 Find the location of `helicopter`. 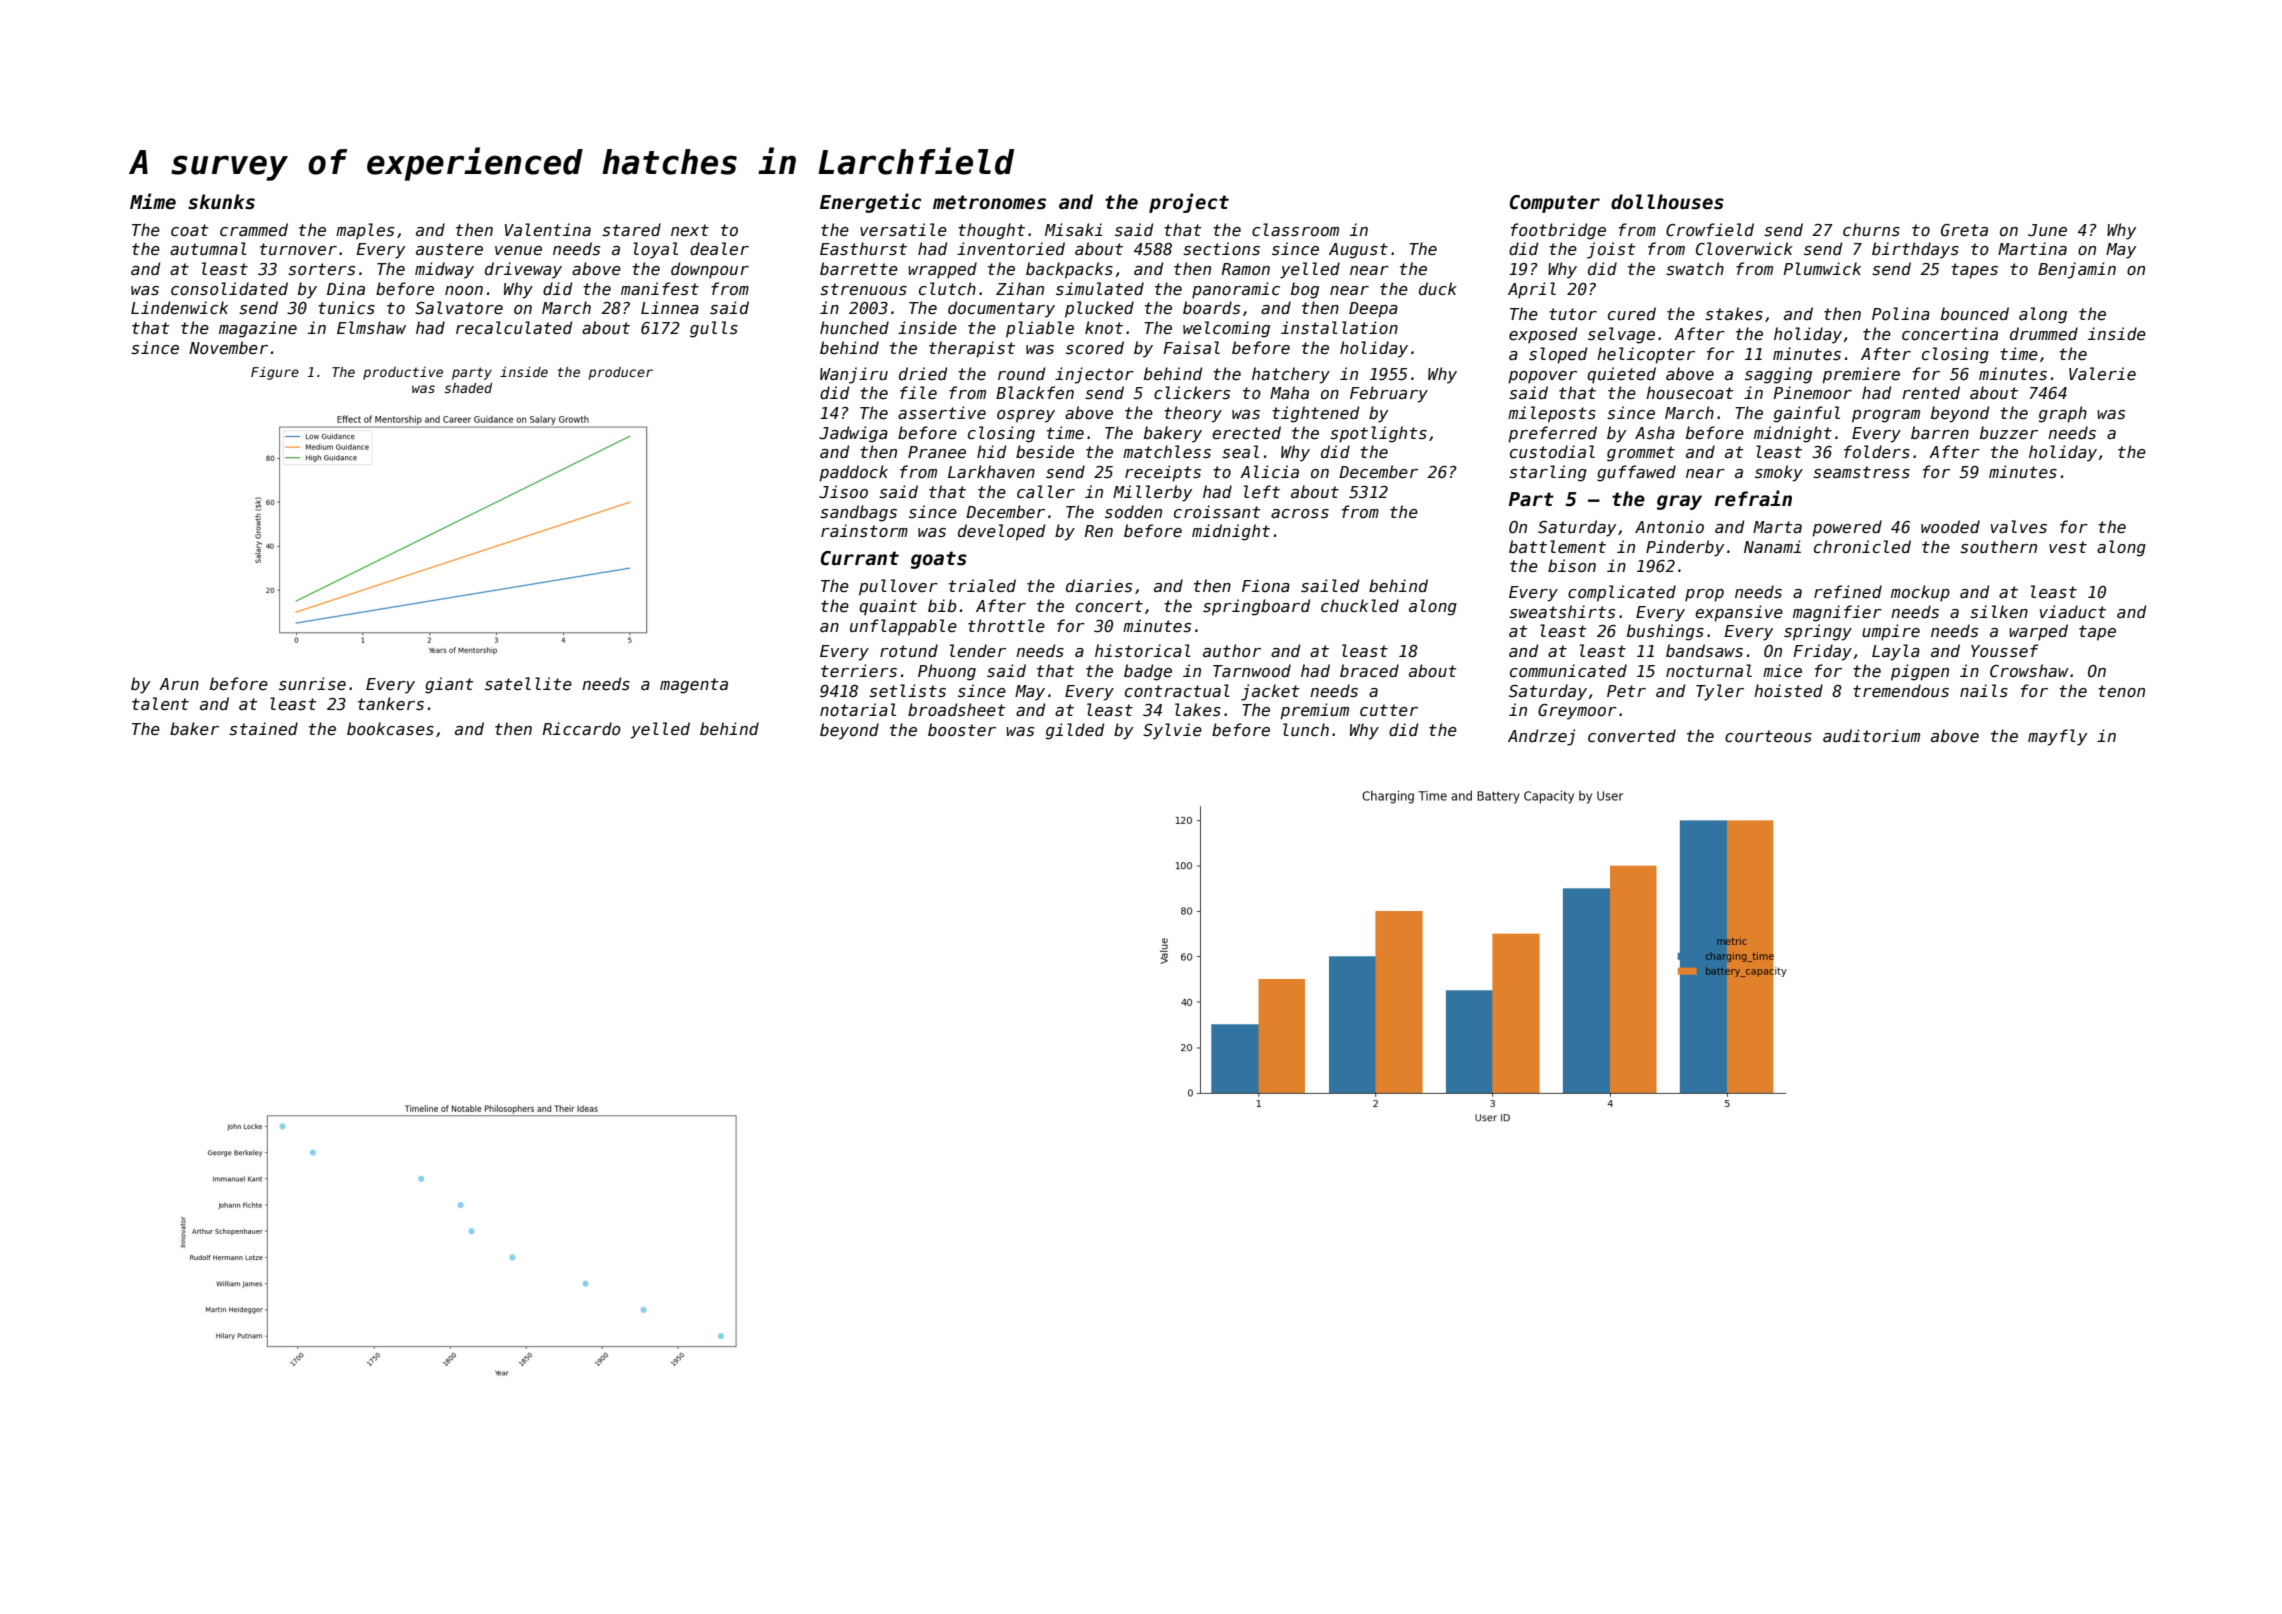

helicopter is located at coordinates (1646, 355).
